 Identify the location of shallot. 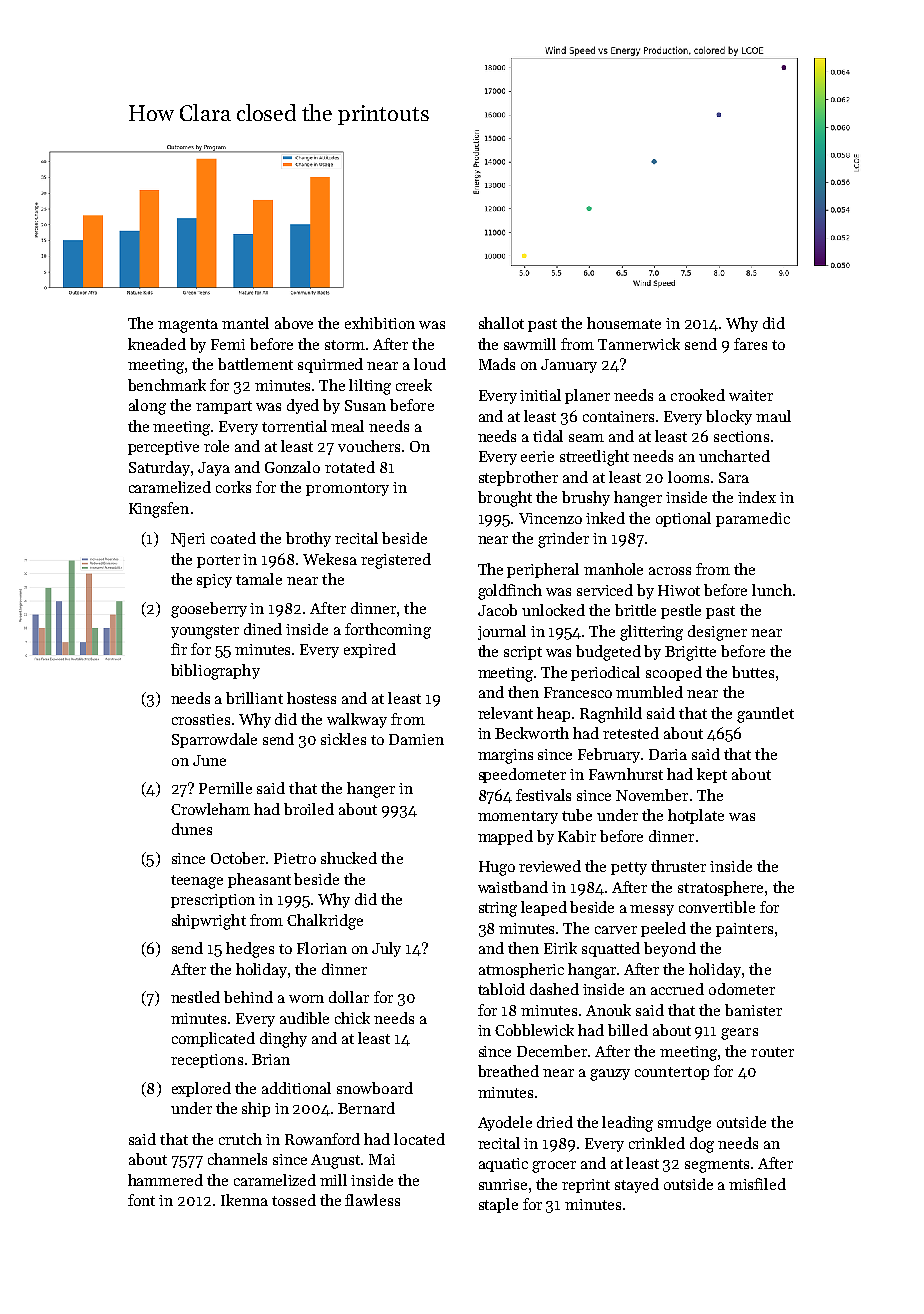
(501, 323).
